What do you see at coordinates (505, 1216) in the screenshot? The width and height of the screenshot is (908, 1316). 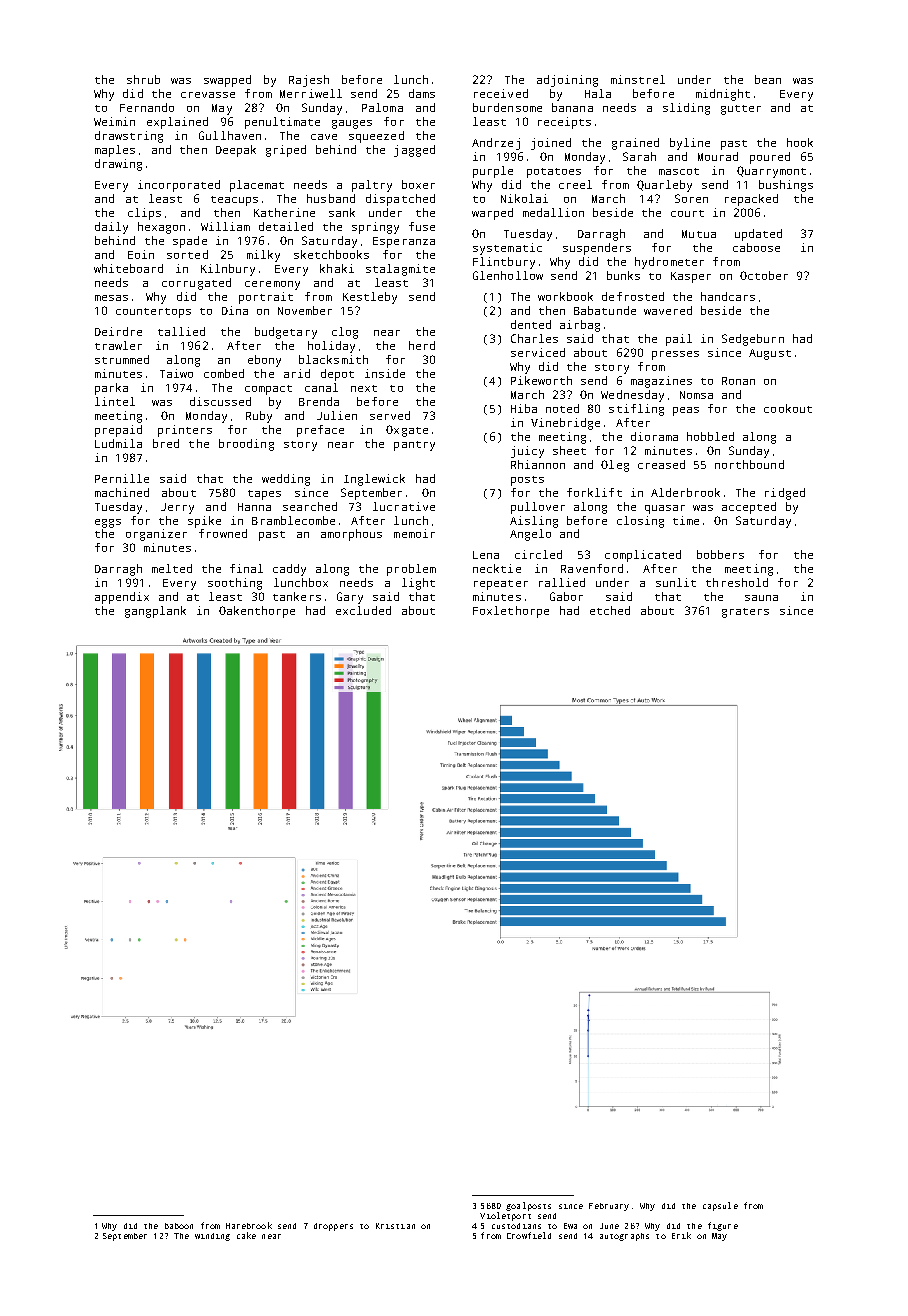 I see `Violetport` at bounding box center [505, 1216].
